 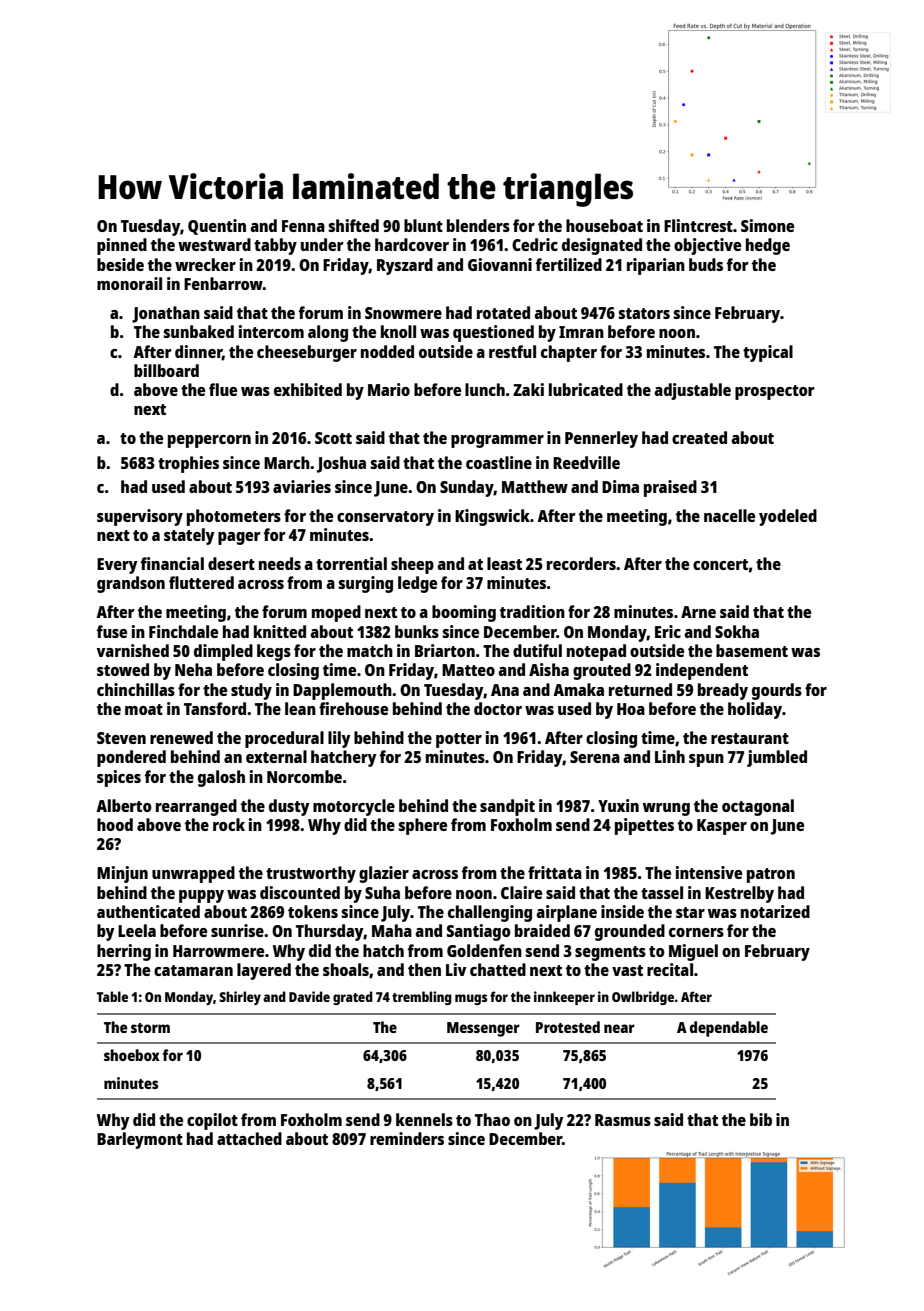 What do you see at coordinates (140, 1140) in the screenshot?
I see `Barleymont` at bounding box center [140, 1140].
